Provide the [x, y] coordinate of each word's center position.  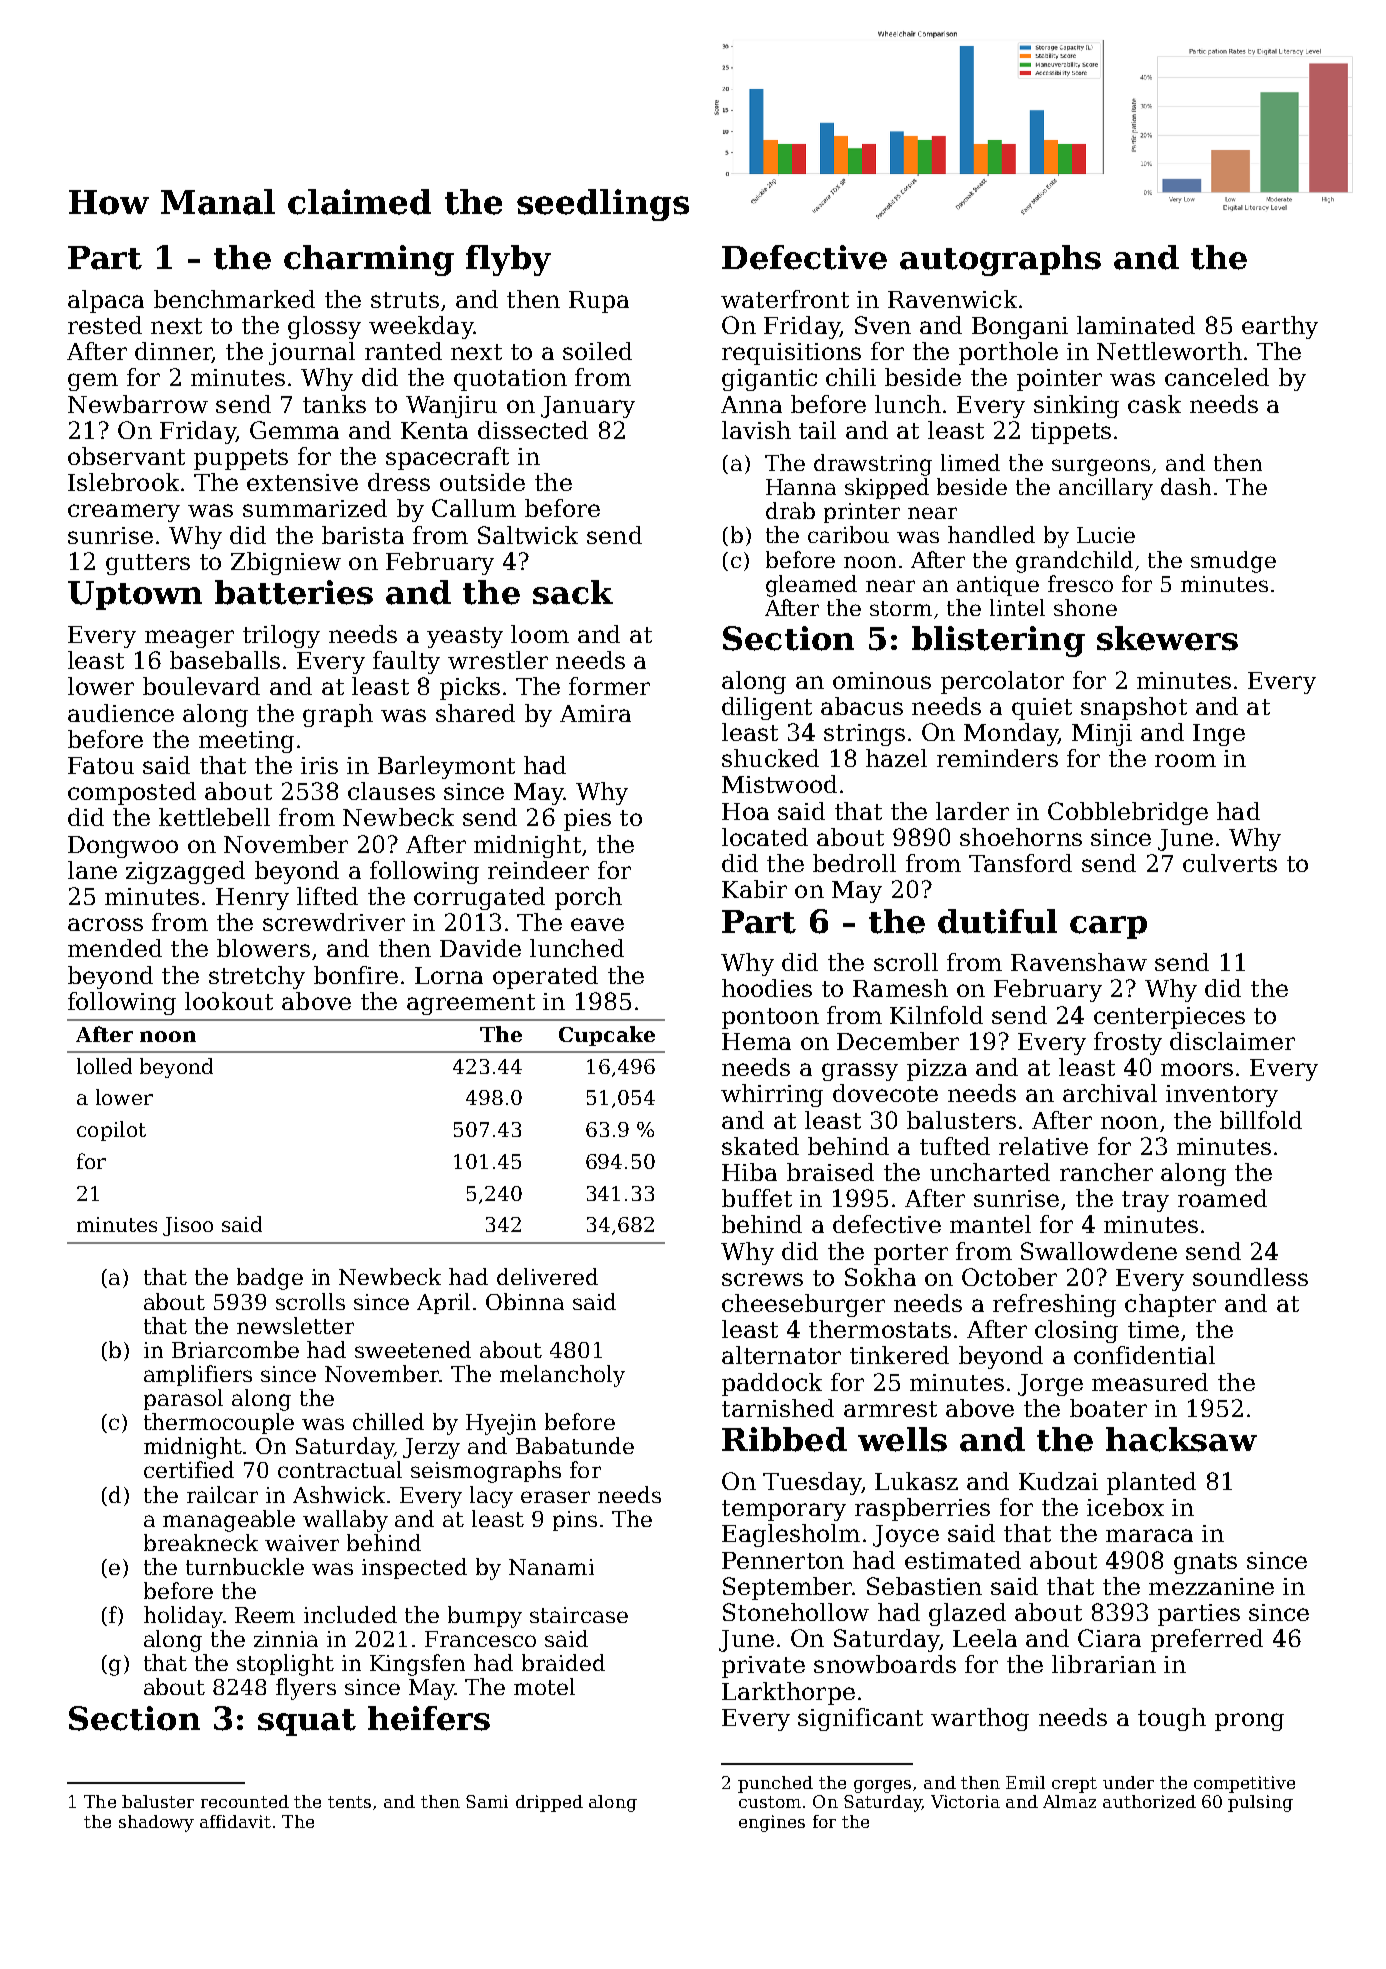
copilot [111, 1131]
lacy [491, 1497]
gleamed [811, 586]
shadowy [156, 1823]
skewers [1167, 638]
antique [998, 586]
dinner [173, 352]
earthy [1280, 327]
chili [851, 377]
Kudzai [1058, 1481]
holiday [183, 1617]
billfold [1261, 1120]
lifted [327, 896]
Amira [595, 713]
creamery [124, 513]
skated [760, 1146]
